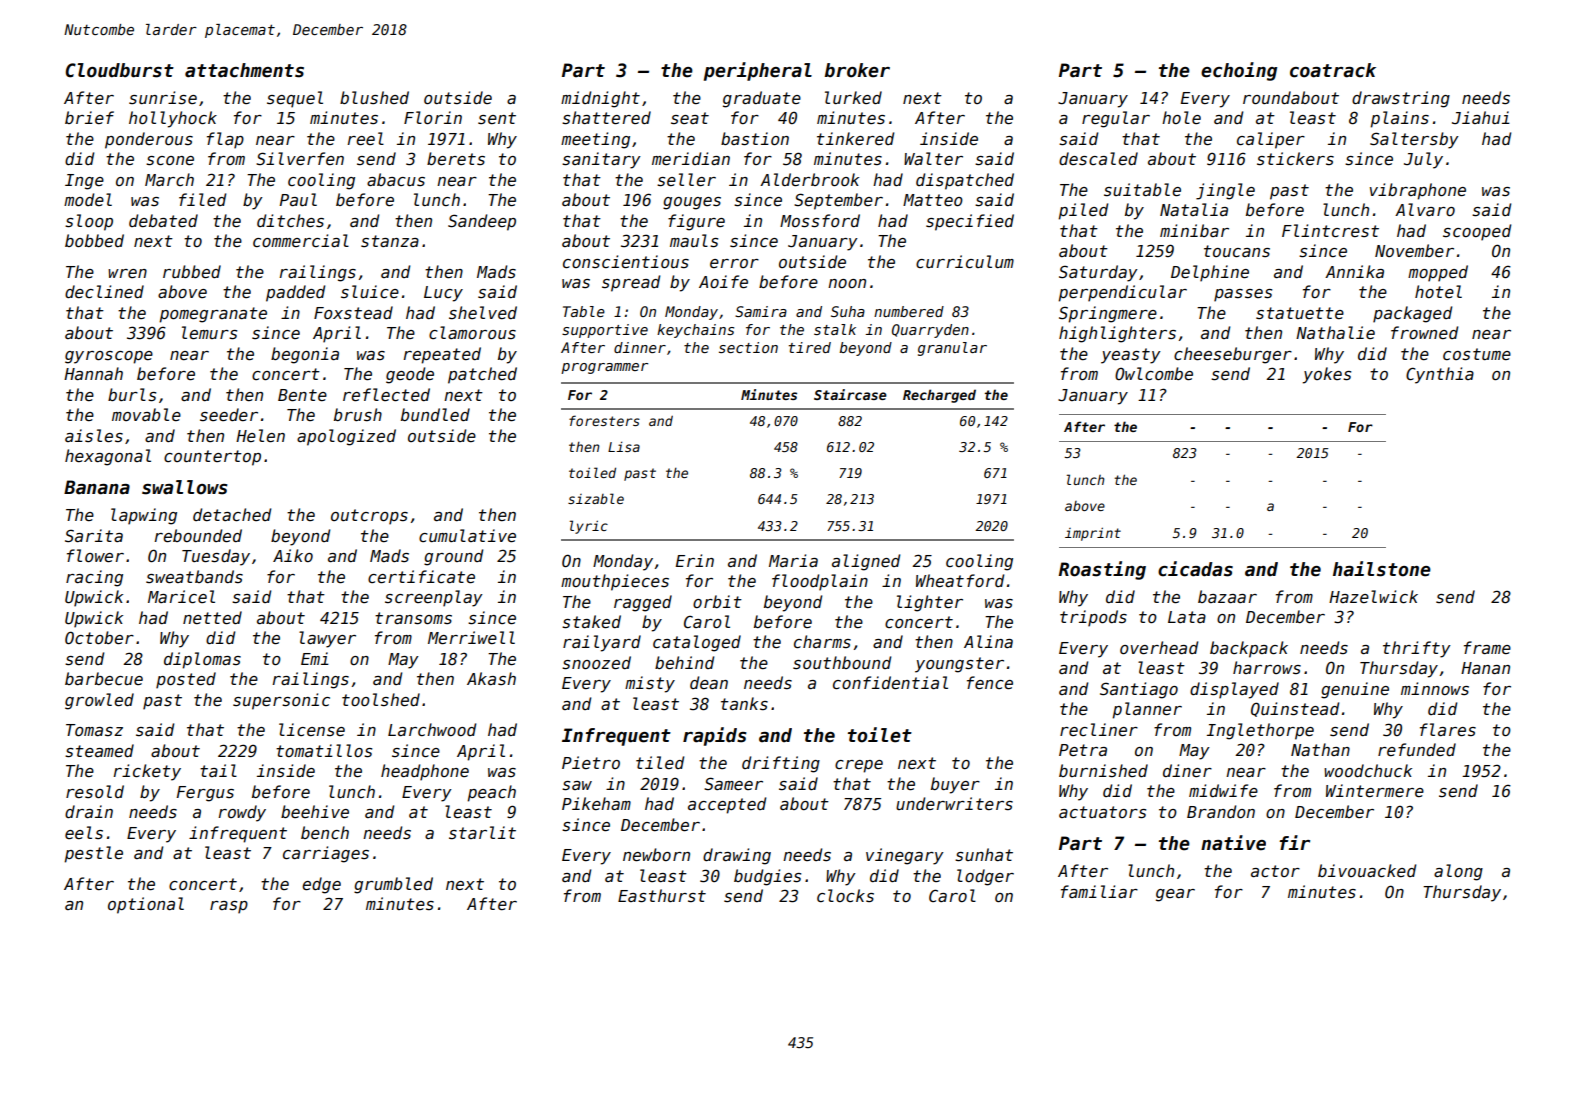 The width and height of the document is (1576, 1114). What do you see at coordinates (109, 357) in the document?
I see `gyroscope` at bounding box center [109, 357].
